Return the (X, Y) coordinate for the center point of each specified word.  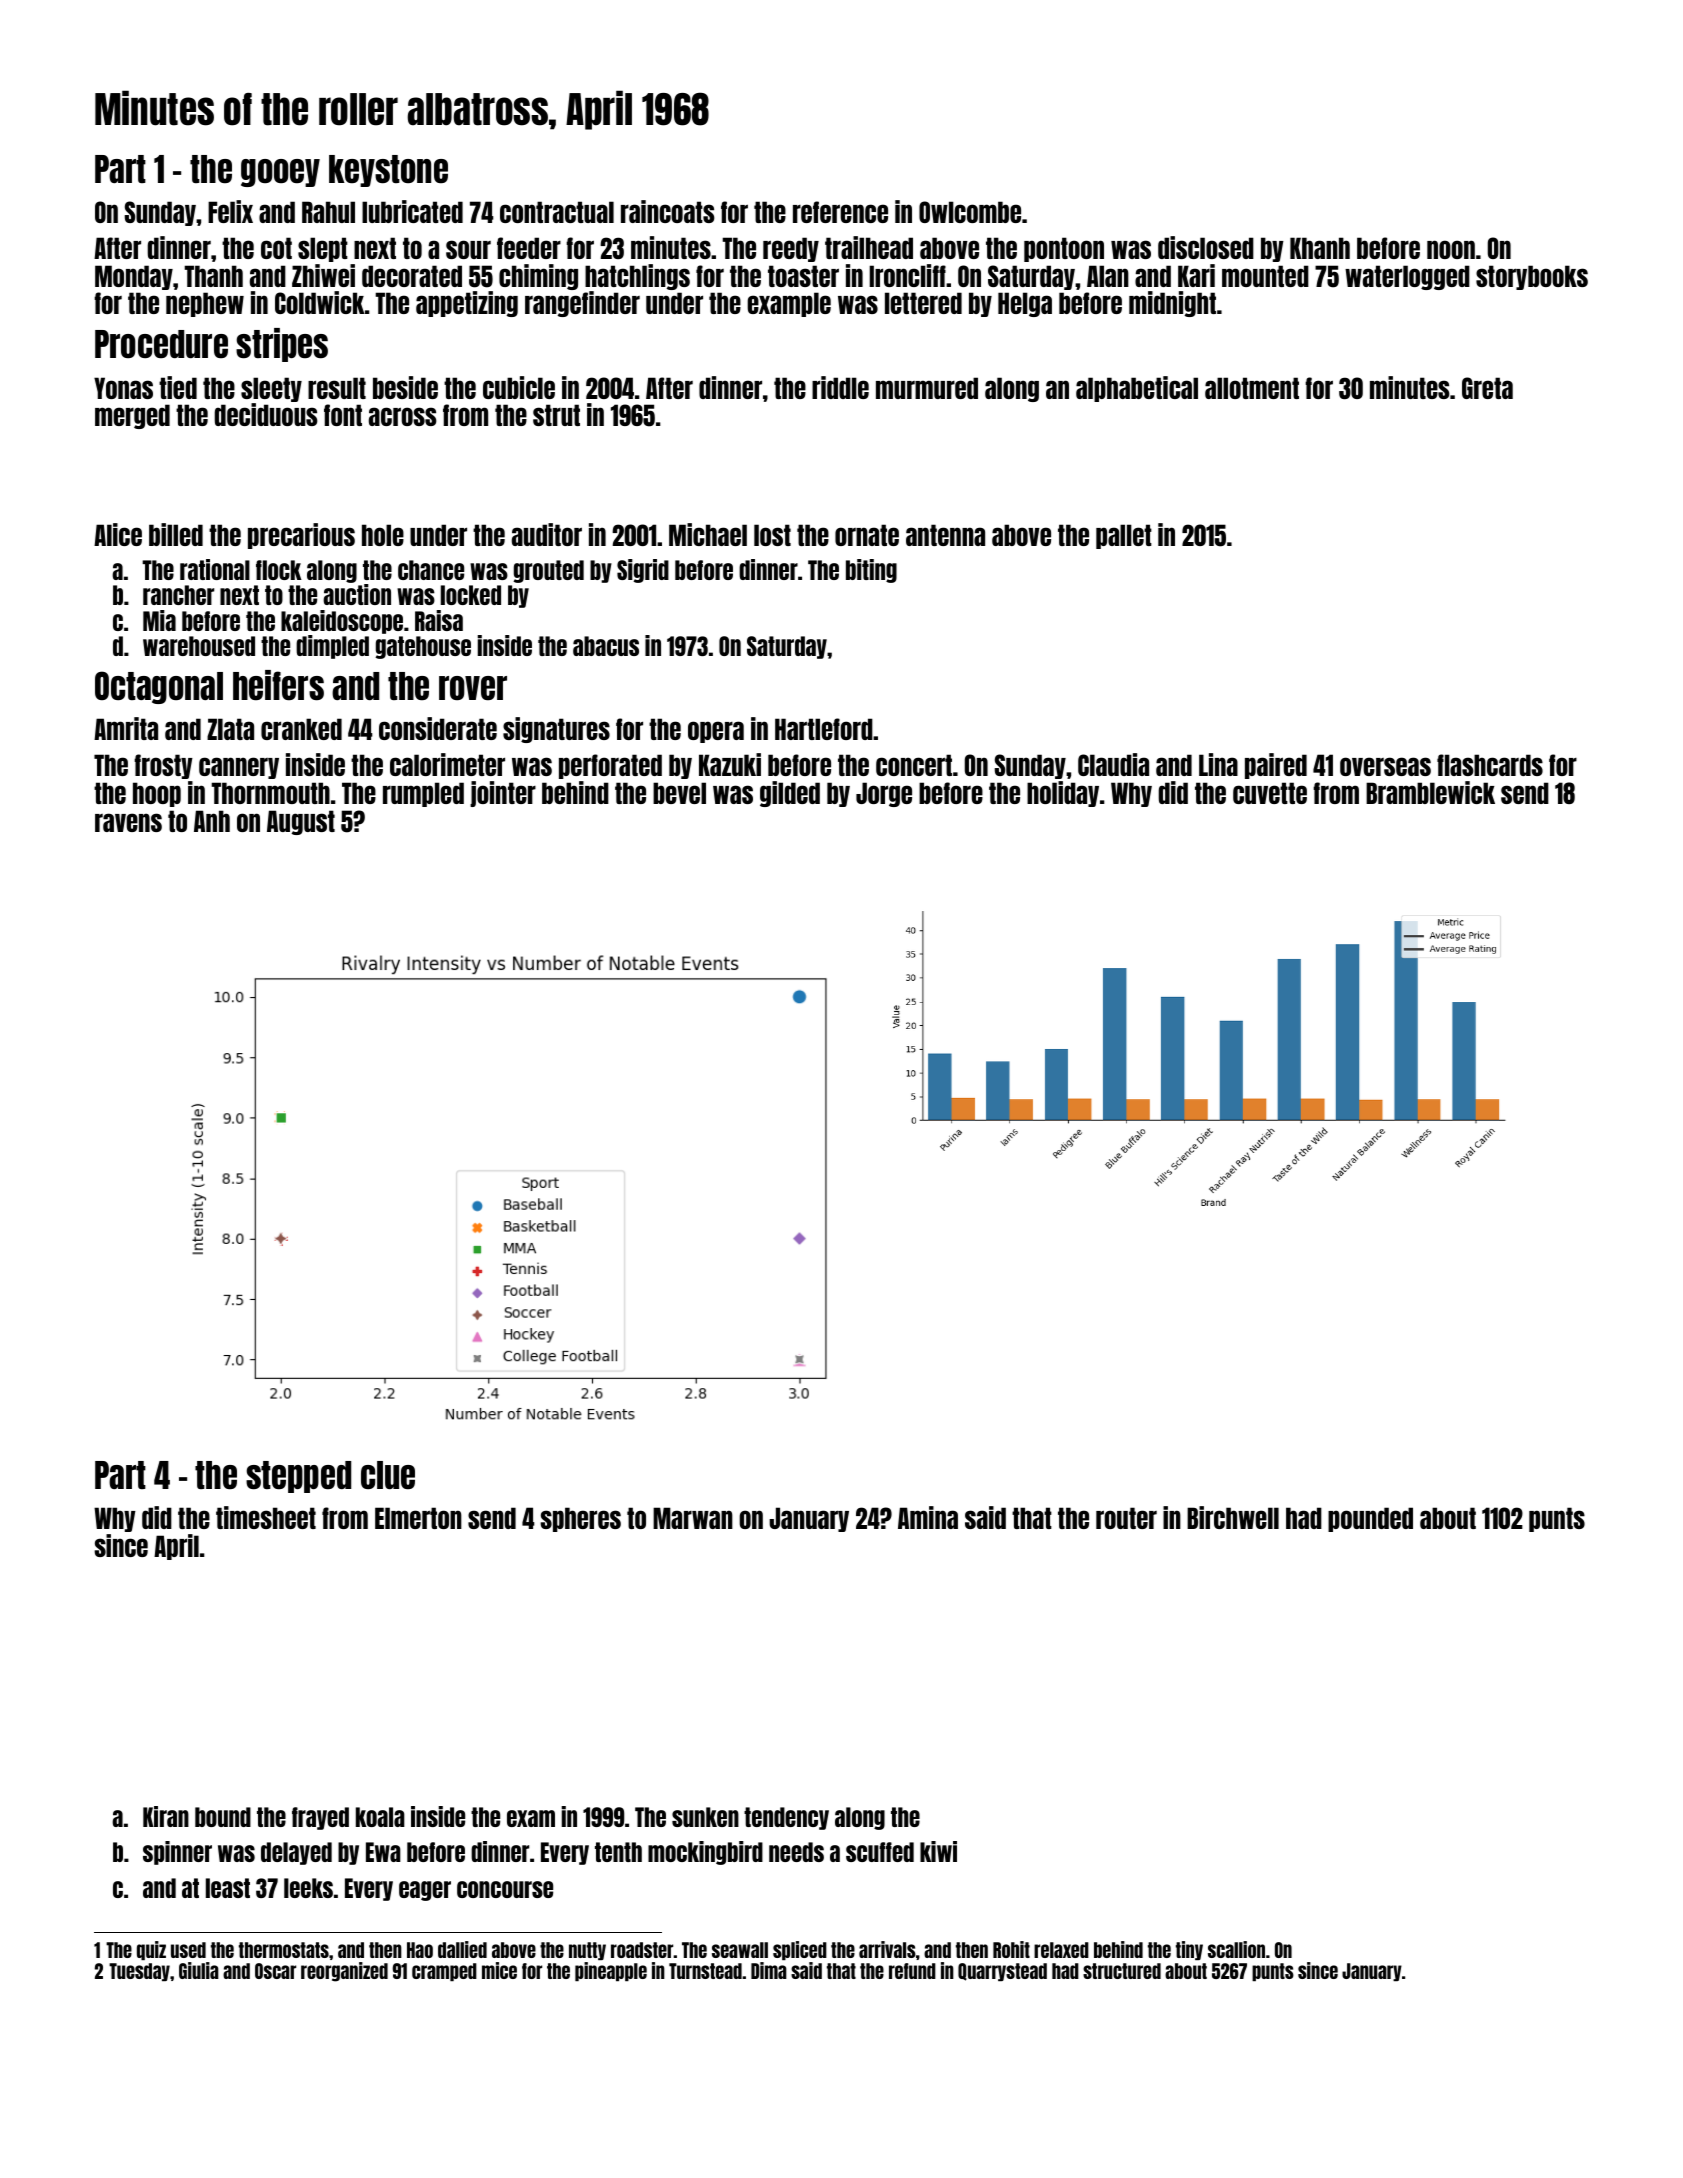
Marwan (693, 1518)
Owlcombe (970, 212)
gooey (280, 173)
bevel (679, 793)
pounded (1370, 1519)
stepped (298, 1477)
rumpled (423, 794)
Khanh (1320, 248)
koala (380, 1817)
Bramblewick (1430, 792)
